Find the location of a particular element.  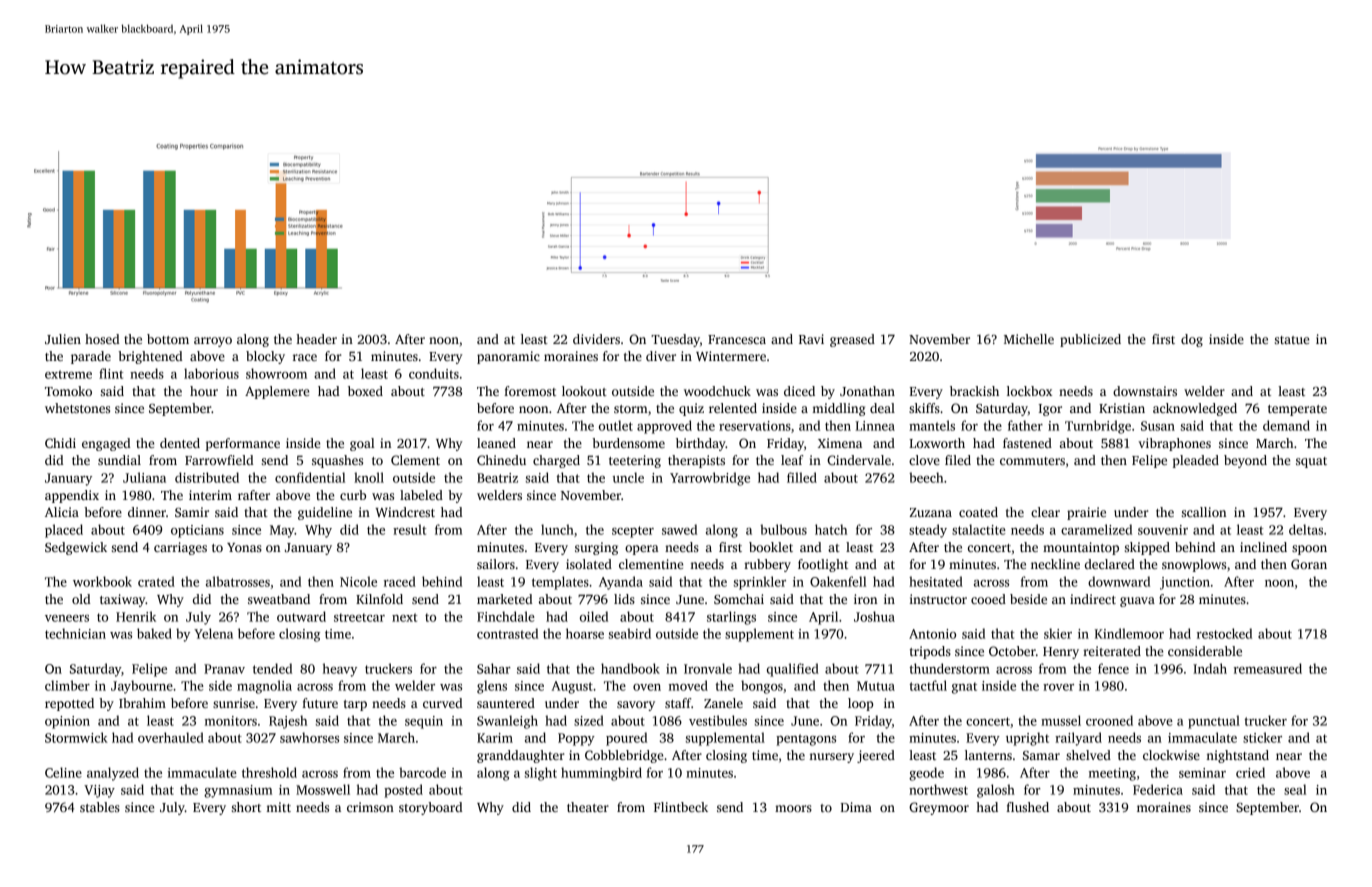

Sahar is located at coordinates (494, 668).
